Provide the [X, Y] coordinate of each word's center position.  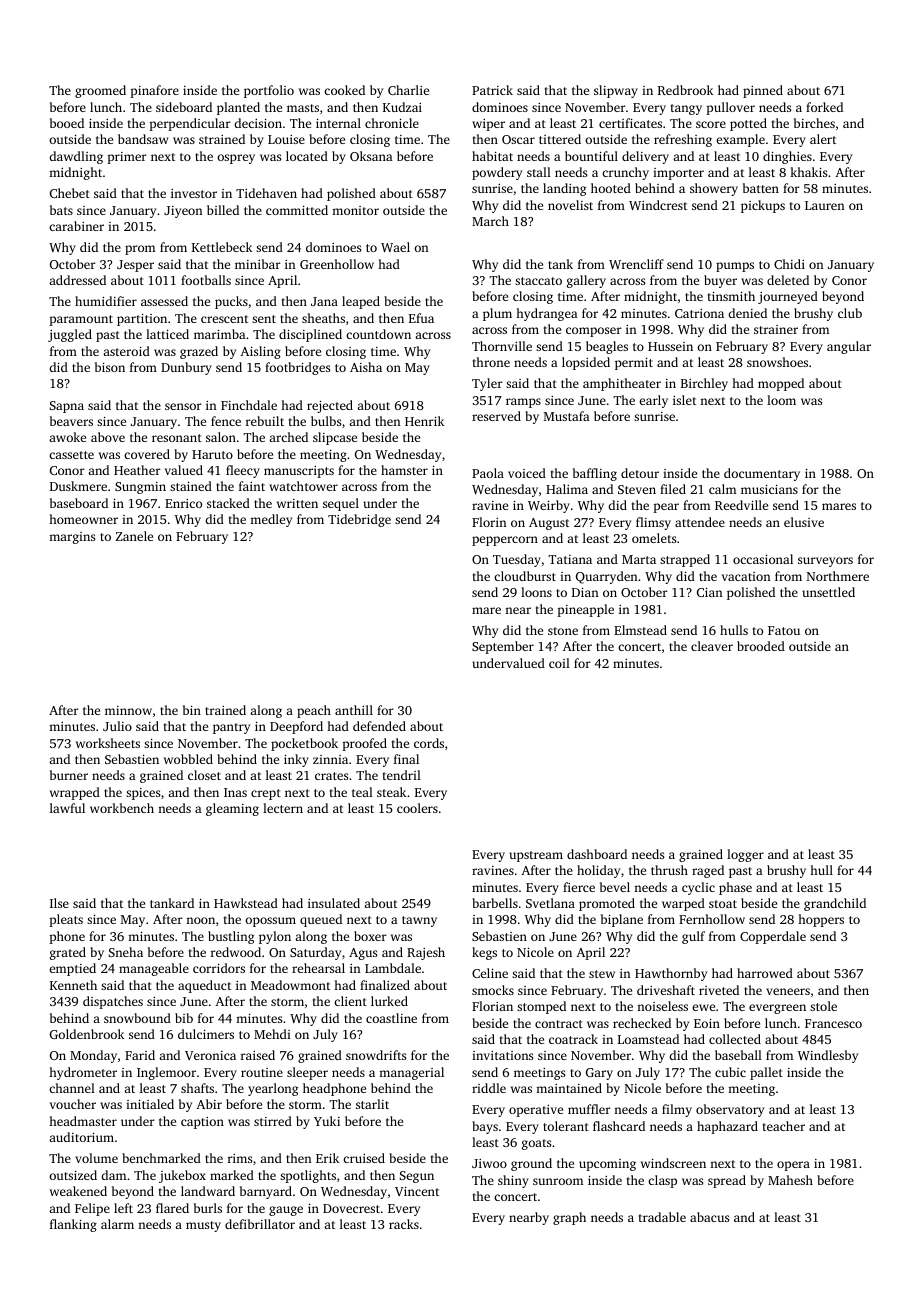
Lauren [825, 205]
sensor [183, 406]
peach [314, 711]
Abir [209, 1104]
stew [602, 974]
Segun [417, 1177]
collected [735, 1039]
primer [127, 158]
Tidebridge [359, 520]
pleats [66, 920]
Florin [489, 522]
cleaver [712, 646]
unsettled [828, 592]
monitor [355, 210]
